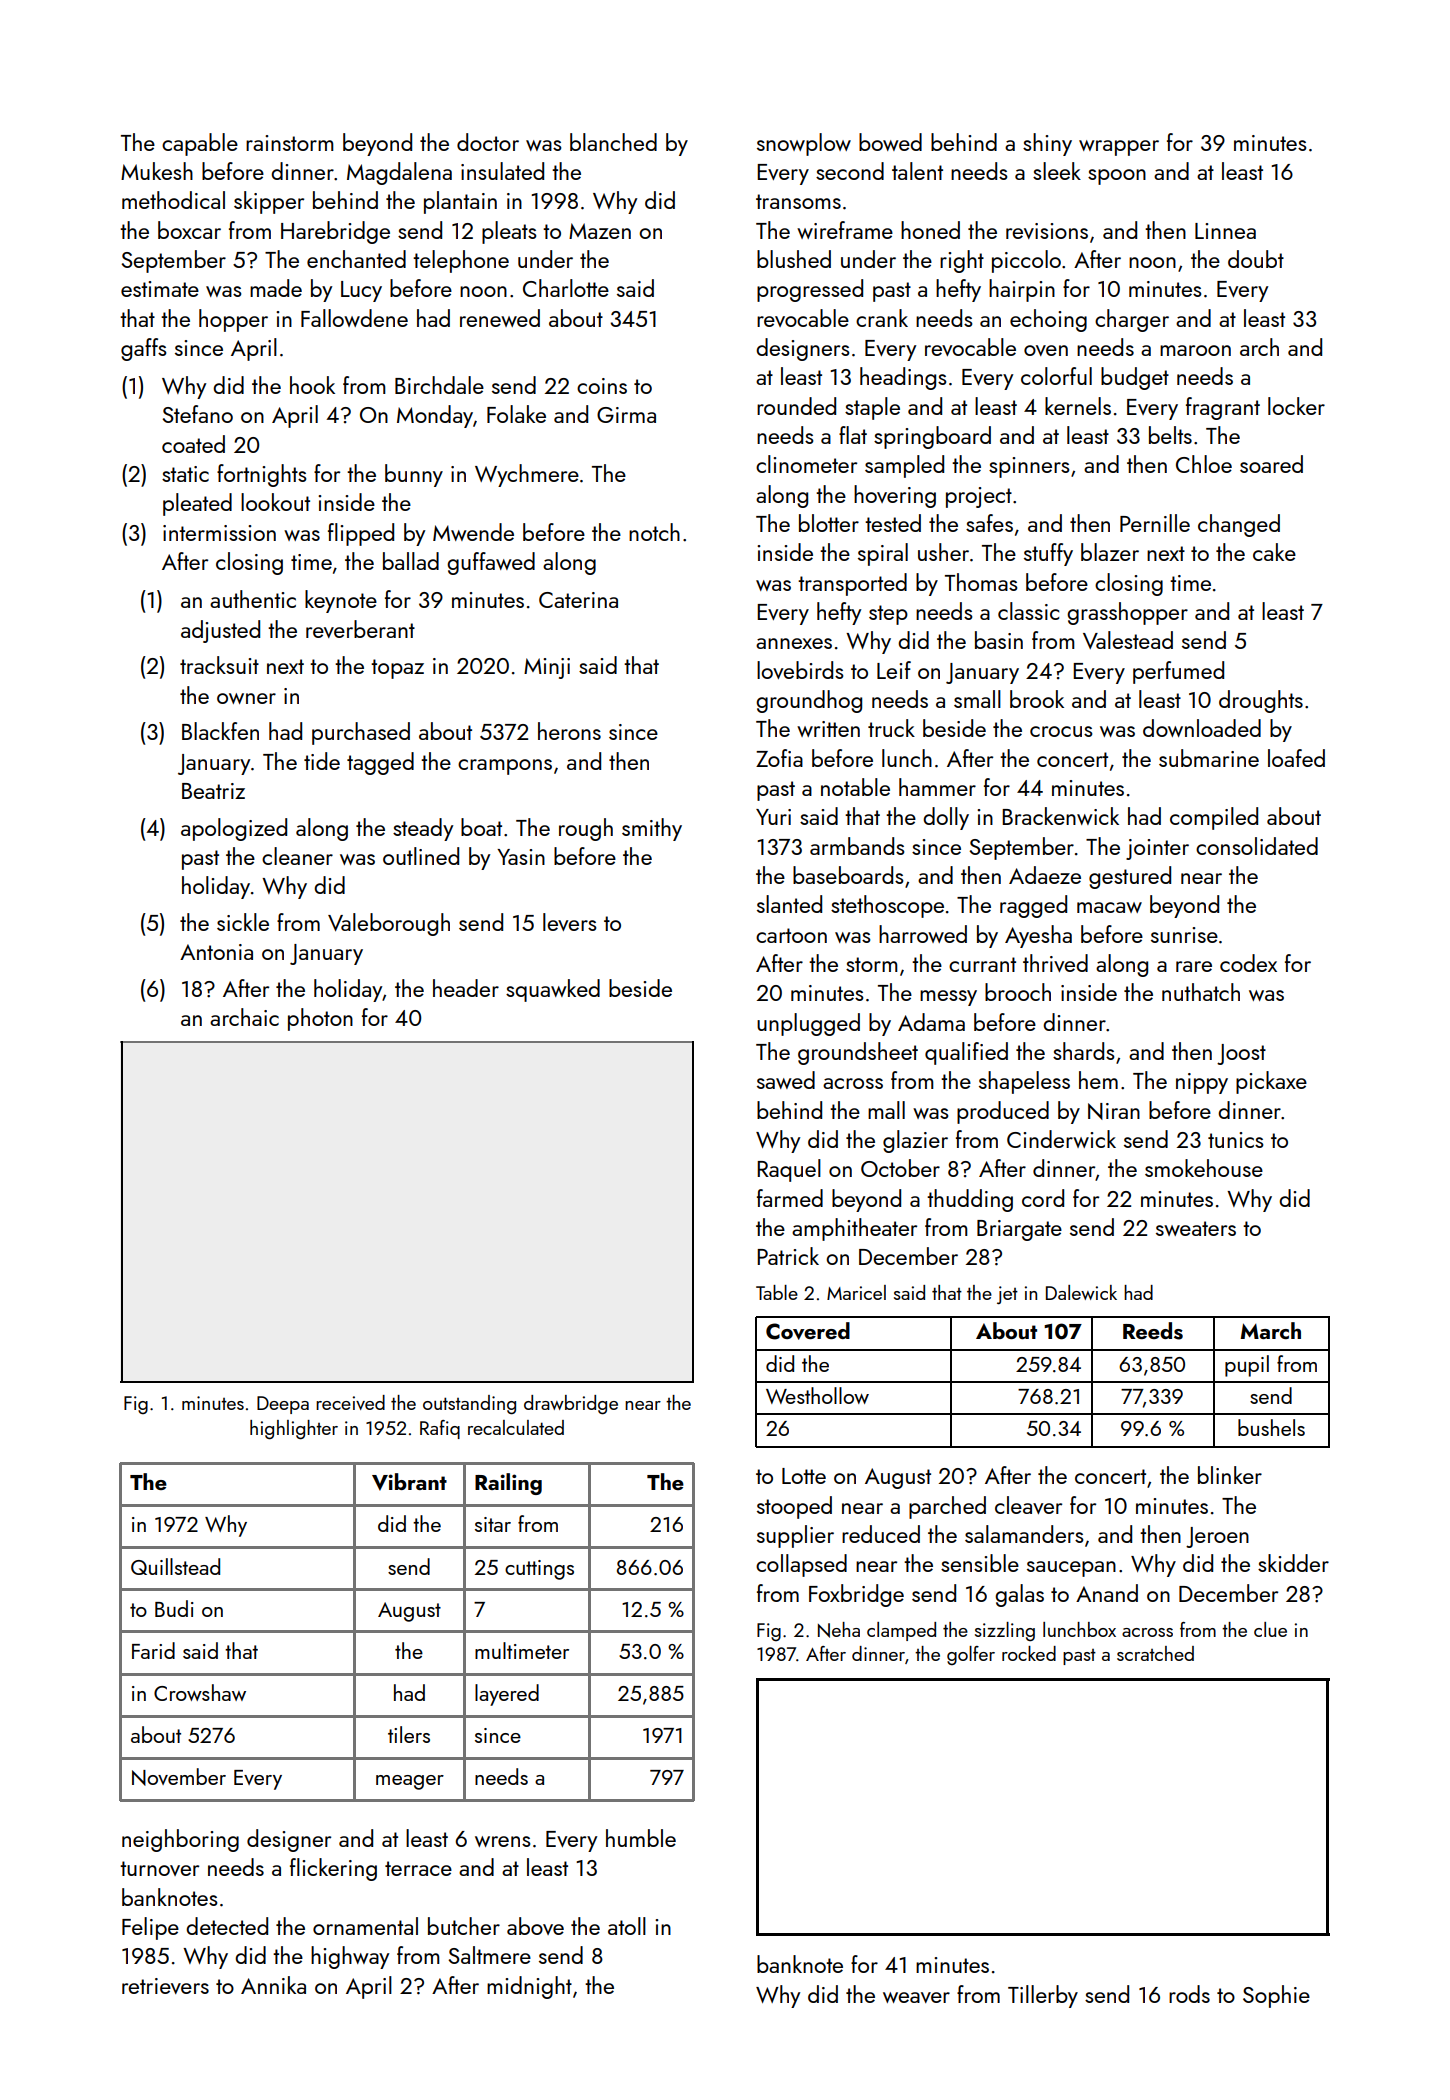 This screenshot has width=1450, height=2100. Describe the element at coordinates (1270, 1629) in the screenshot. I see `clue` at that location.
